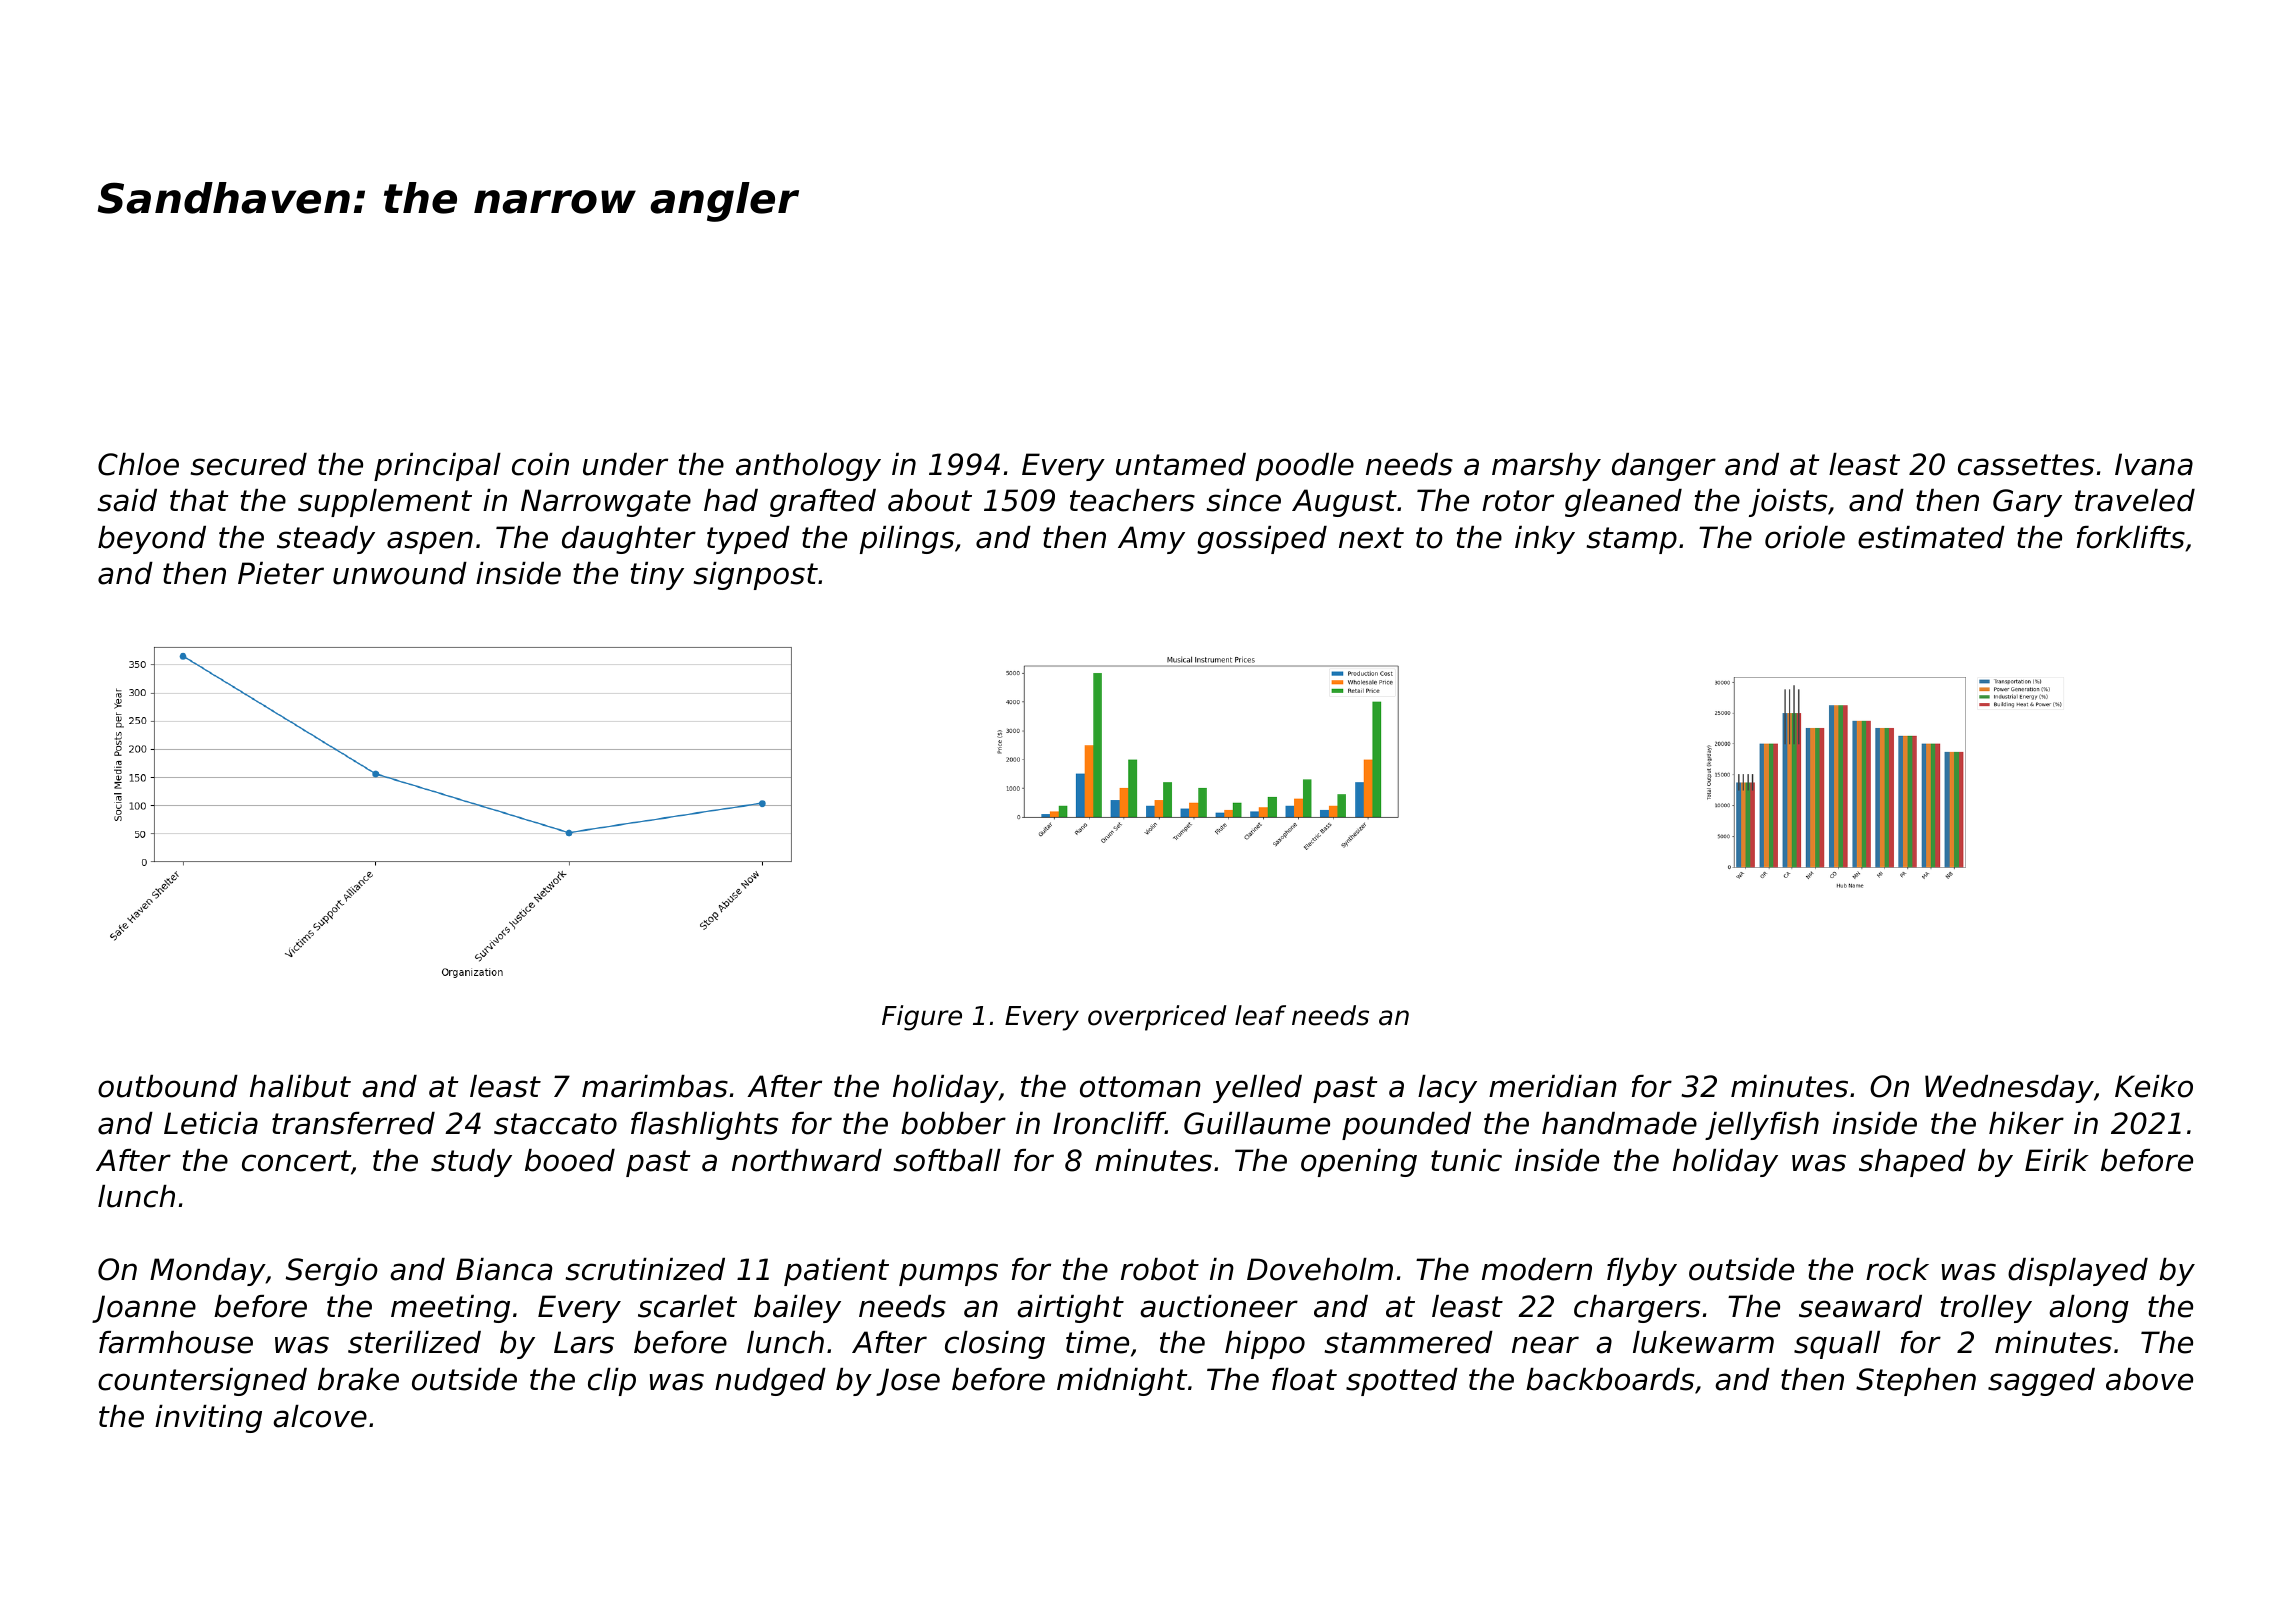 Image resolution: width=2292 pixels, height=1620 pixels. What do you see at coordinates (2131, 537) in the screenshot?
I see `forklifts` at bounding box center [2131, 537].
